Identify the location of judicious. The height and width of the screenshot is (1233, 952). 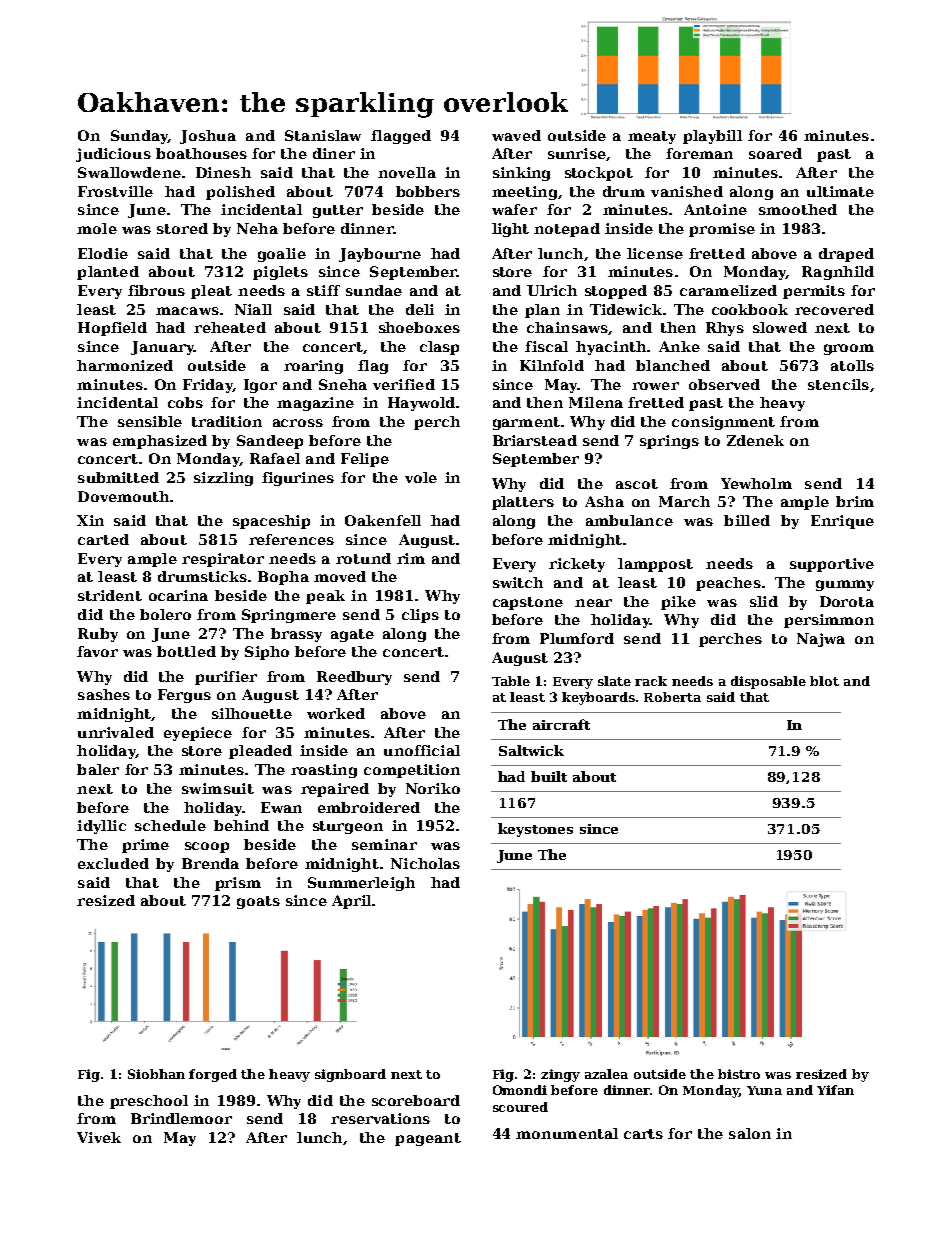
(113, 155).
